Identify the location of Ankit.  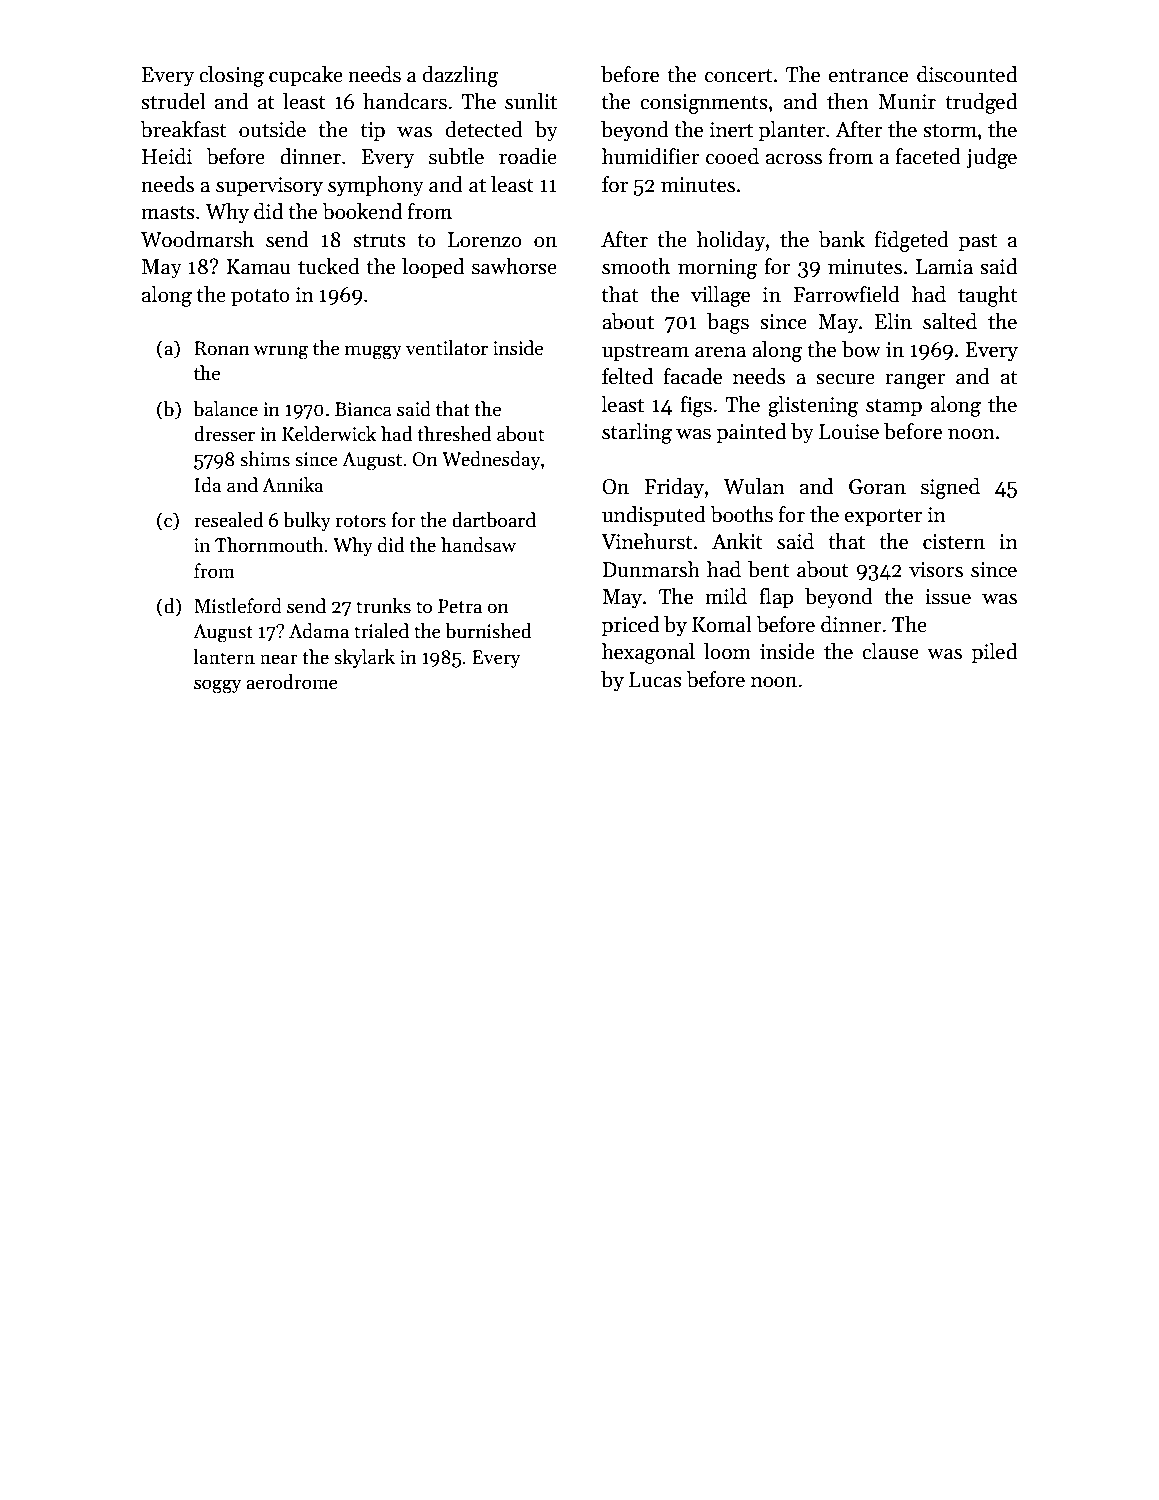
(737, 541).
